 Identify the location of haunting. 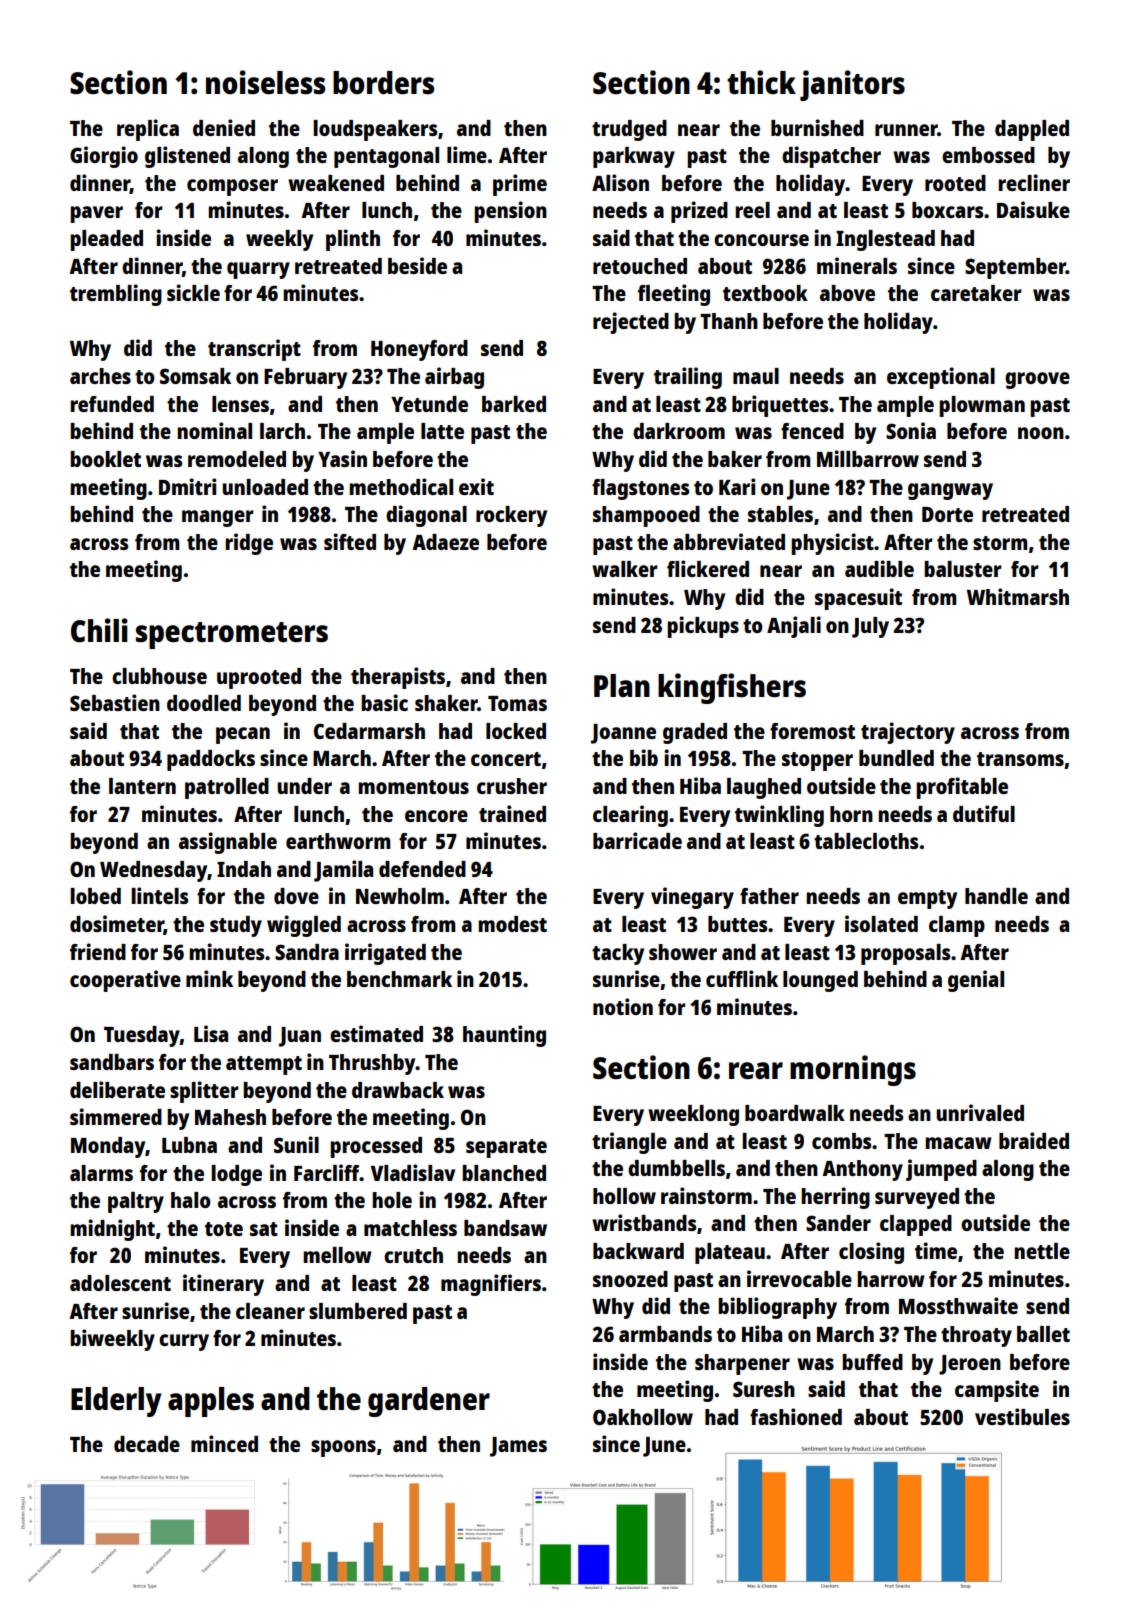
(504, 1036).
